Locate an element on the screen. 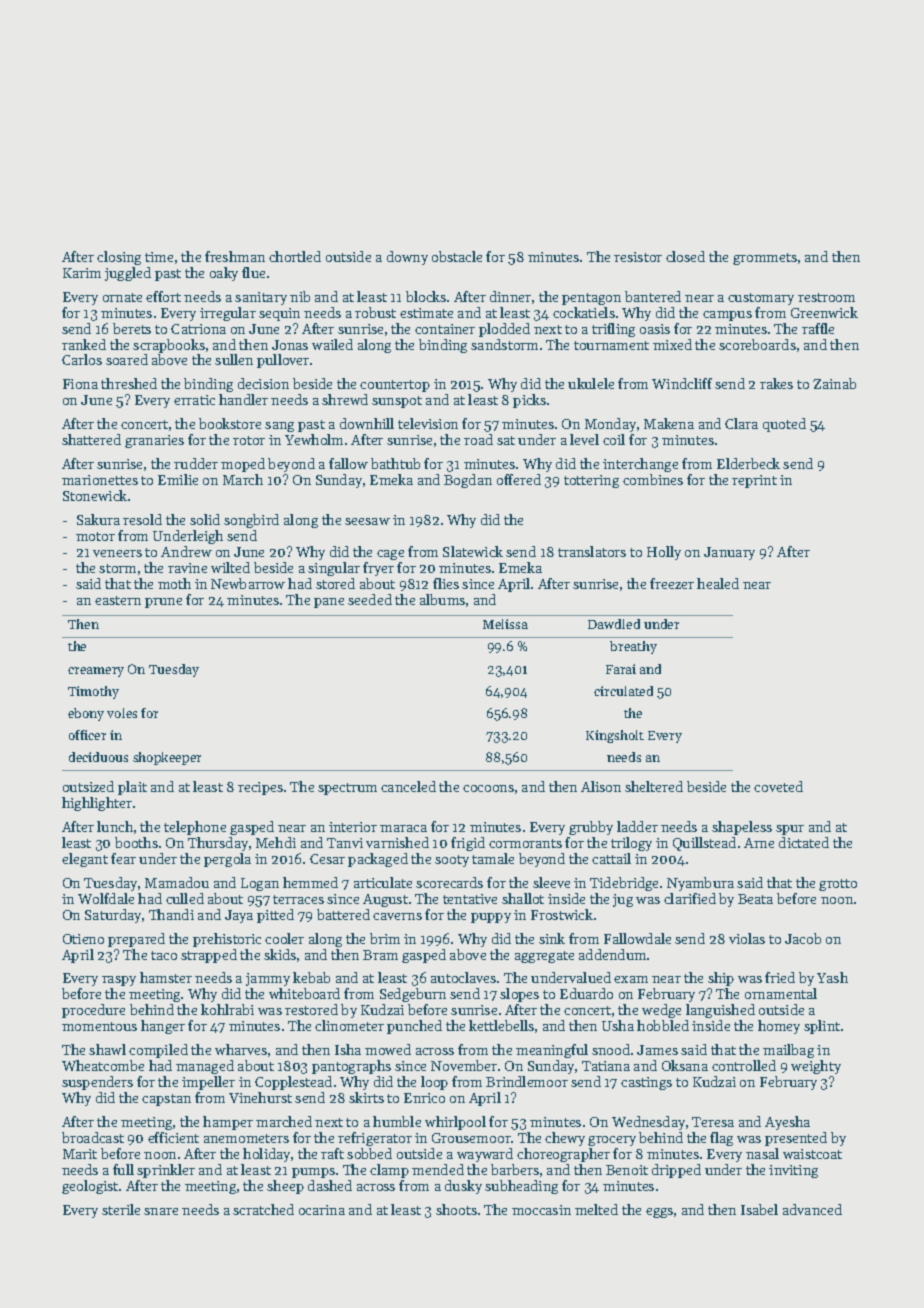 This screenshot has height=1308, width=924. obstacle is located at coordinates (457, 256).
